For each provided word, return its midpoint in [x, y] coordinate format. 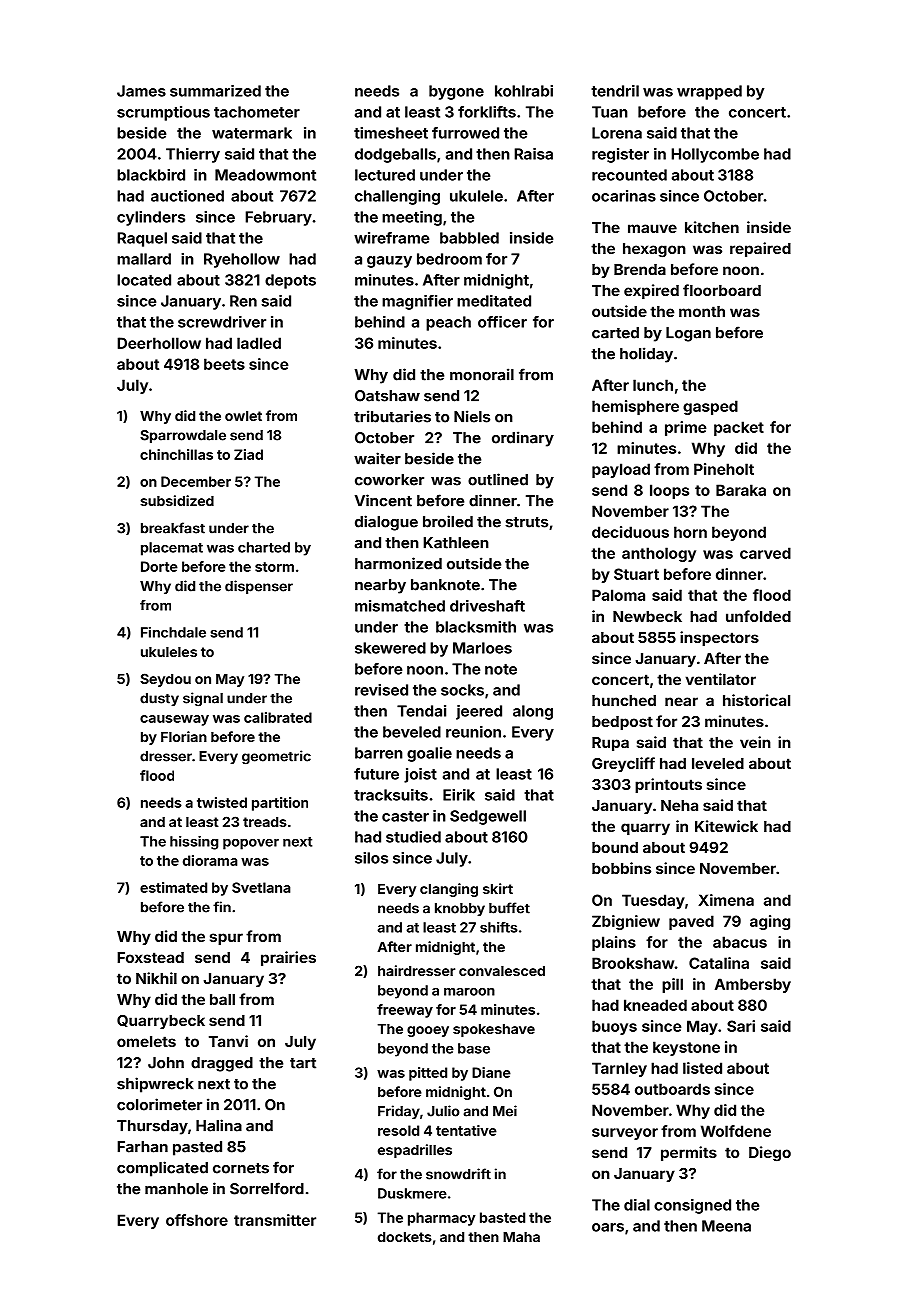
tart [303, 1063]
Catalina [719, 963]
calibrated [278, 717]
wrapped [709, 92]
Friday [399, 1112]
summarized [215, 91]
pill [672, 985]
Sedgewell [488, 817]
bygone [456, 92]
